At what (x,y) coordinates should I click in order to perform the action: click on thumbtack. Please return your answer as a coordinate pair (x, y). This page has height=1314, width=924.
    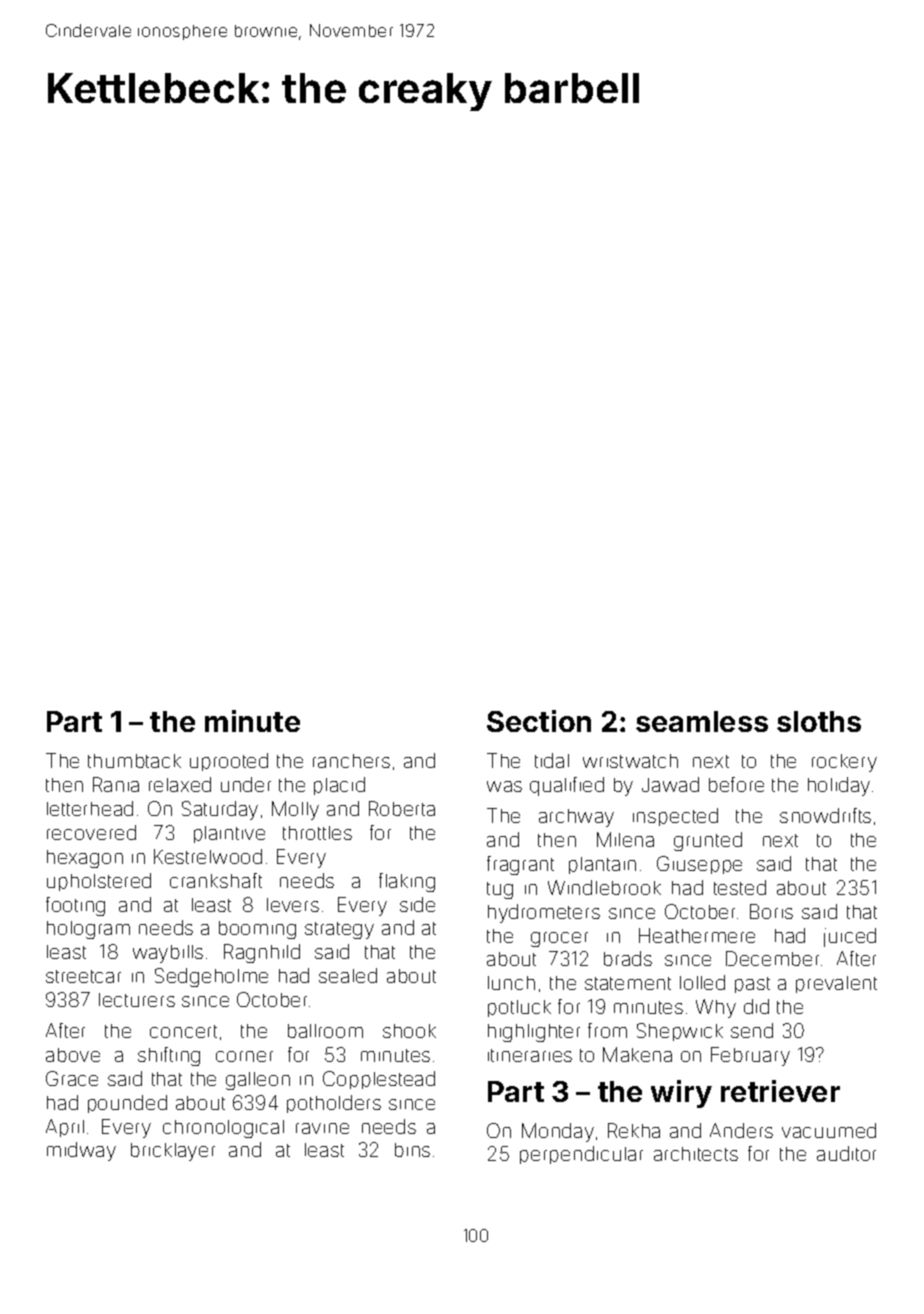
    Looking at the image, I should click on (134, 761).
